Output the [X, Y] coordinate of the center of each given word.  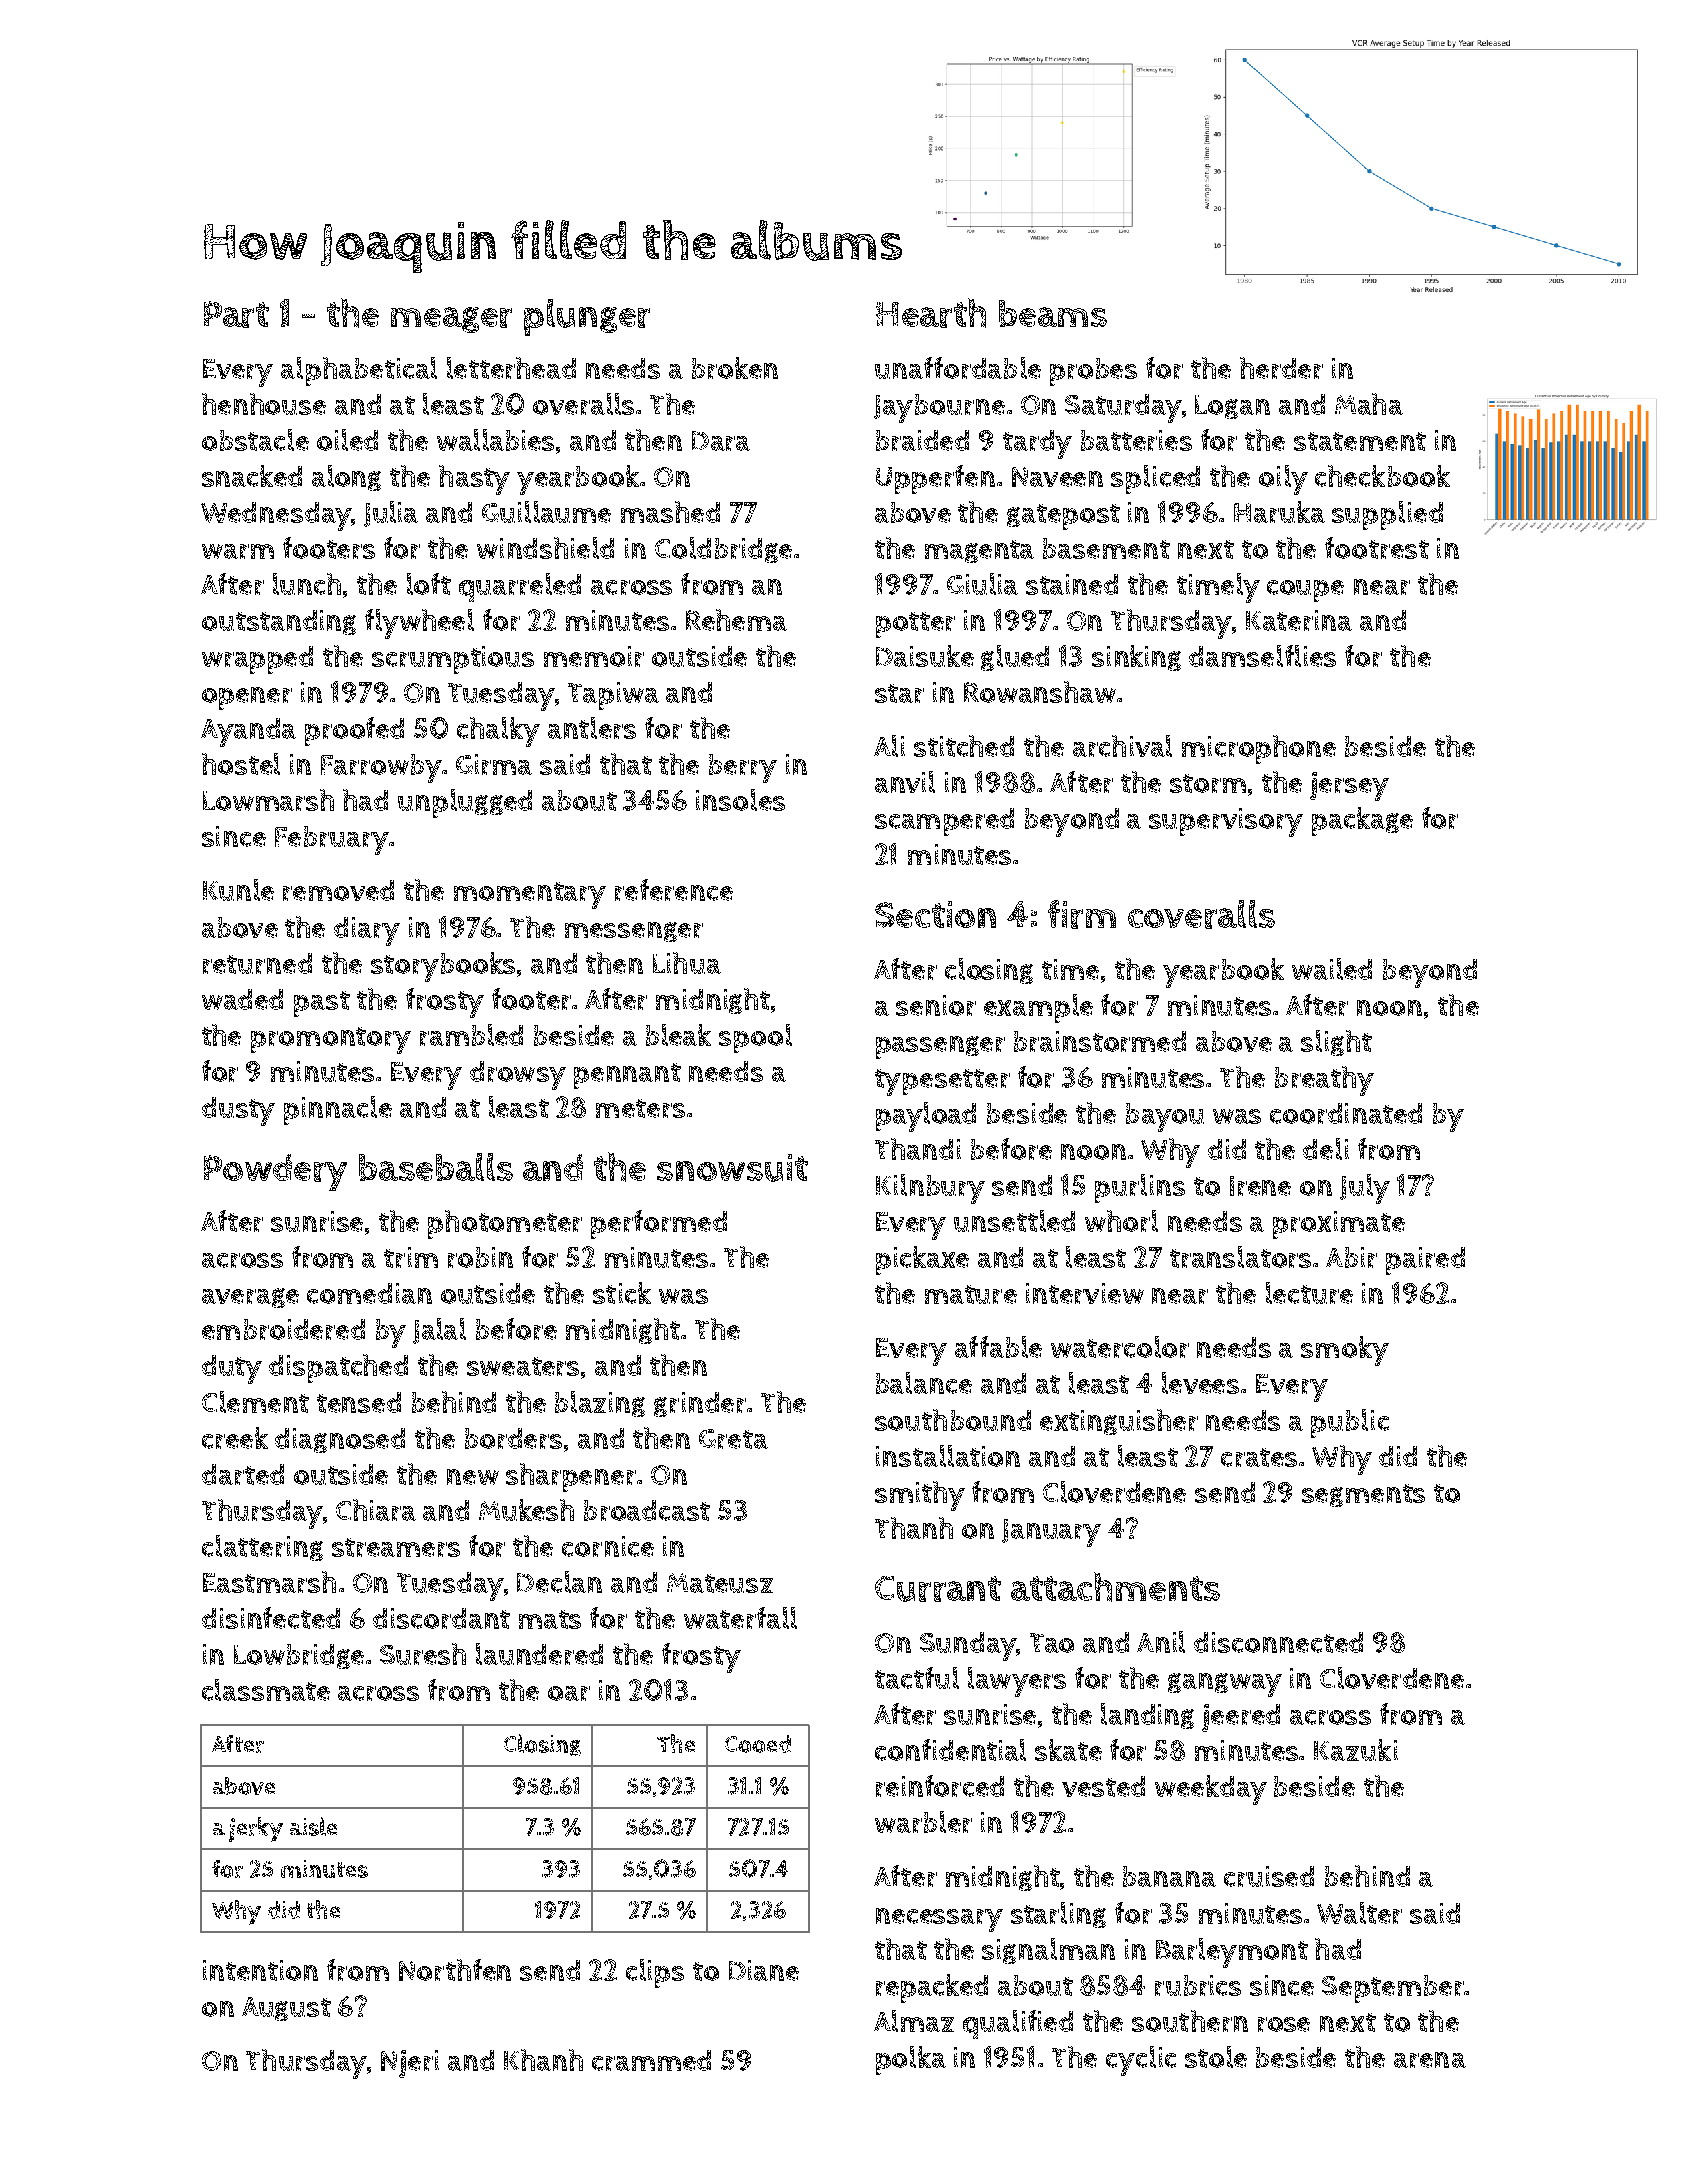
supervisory [1226, 822]
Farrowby [381, 768]
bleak [678, 1035]
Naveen [1057, 477]
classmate [266, 1690]
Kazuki [1356, 1750]
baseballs [436, 1167]
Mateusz [720, 1583]
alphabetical [359, 371]
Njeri [410, 2064]
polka [911, 2060]
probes [1093, 372]
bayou [1165, 1117]
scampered [944, 822]
